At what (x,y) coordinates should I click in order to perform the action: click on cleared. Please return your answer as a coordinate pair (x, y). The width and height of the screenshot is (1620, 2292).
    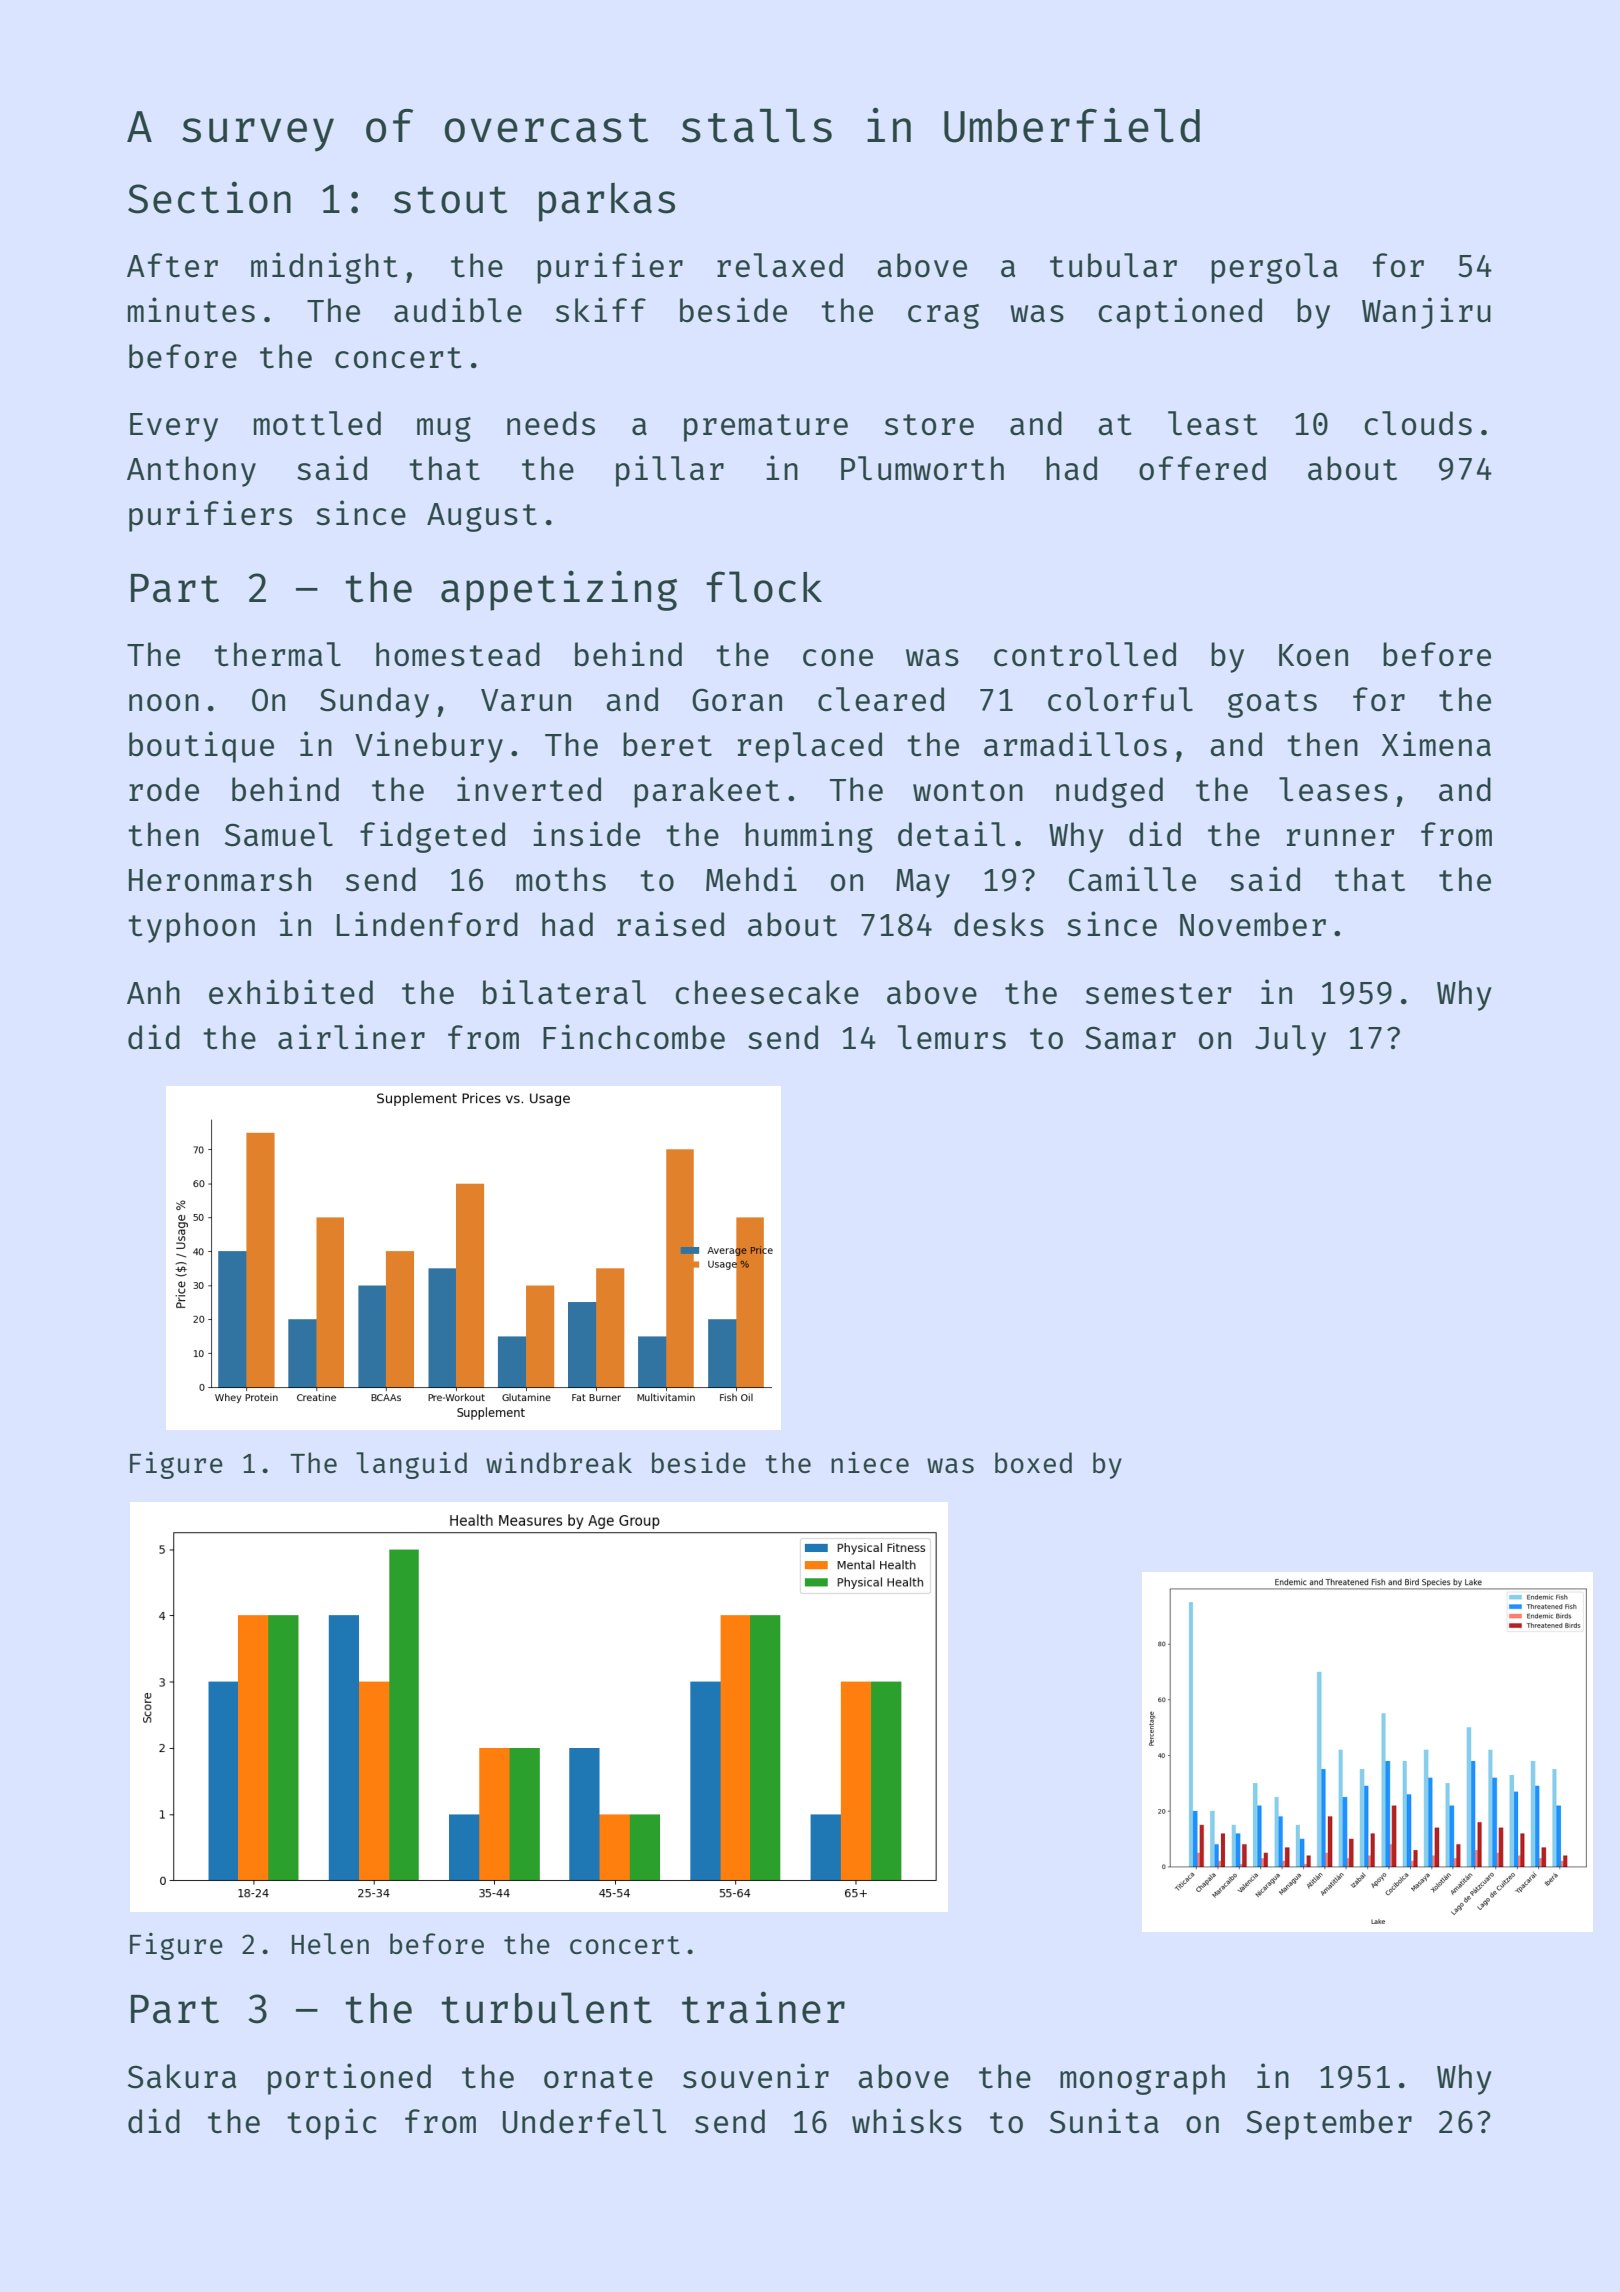
    Looking at the image, I should click on (881, 699).
